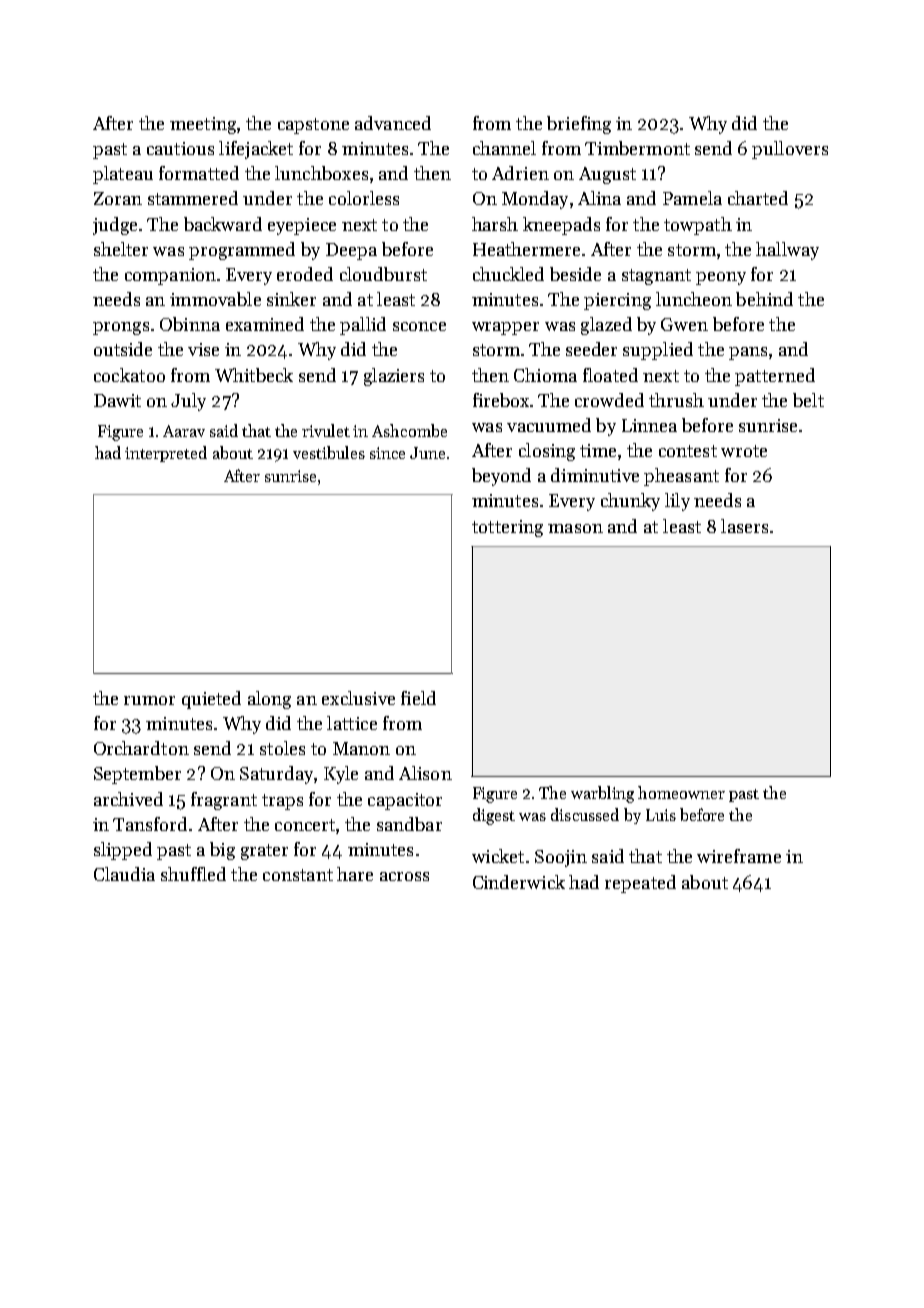  Describe the element at coordinates (418, 698) in the screenshot. I see `field` at that location.
